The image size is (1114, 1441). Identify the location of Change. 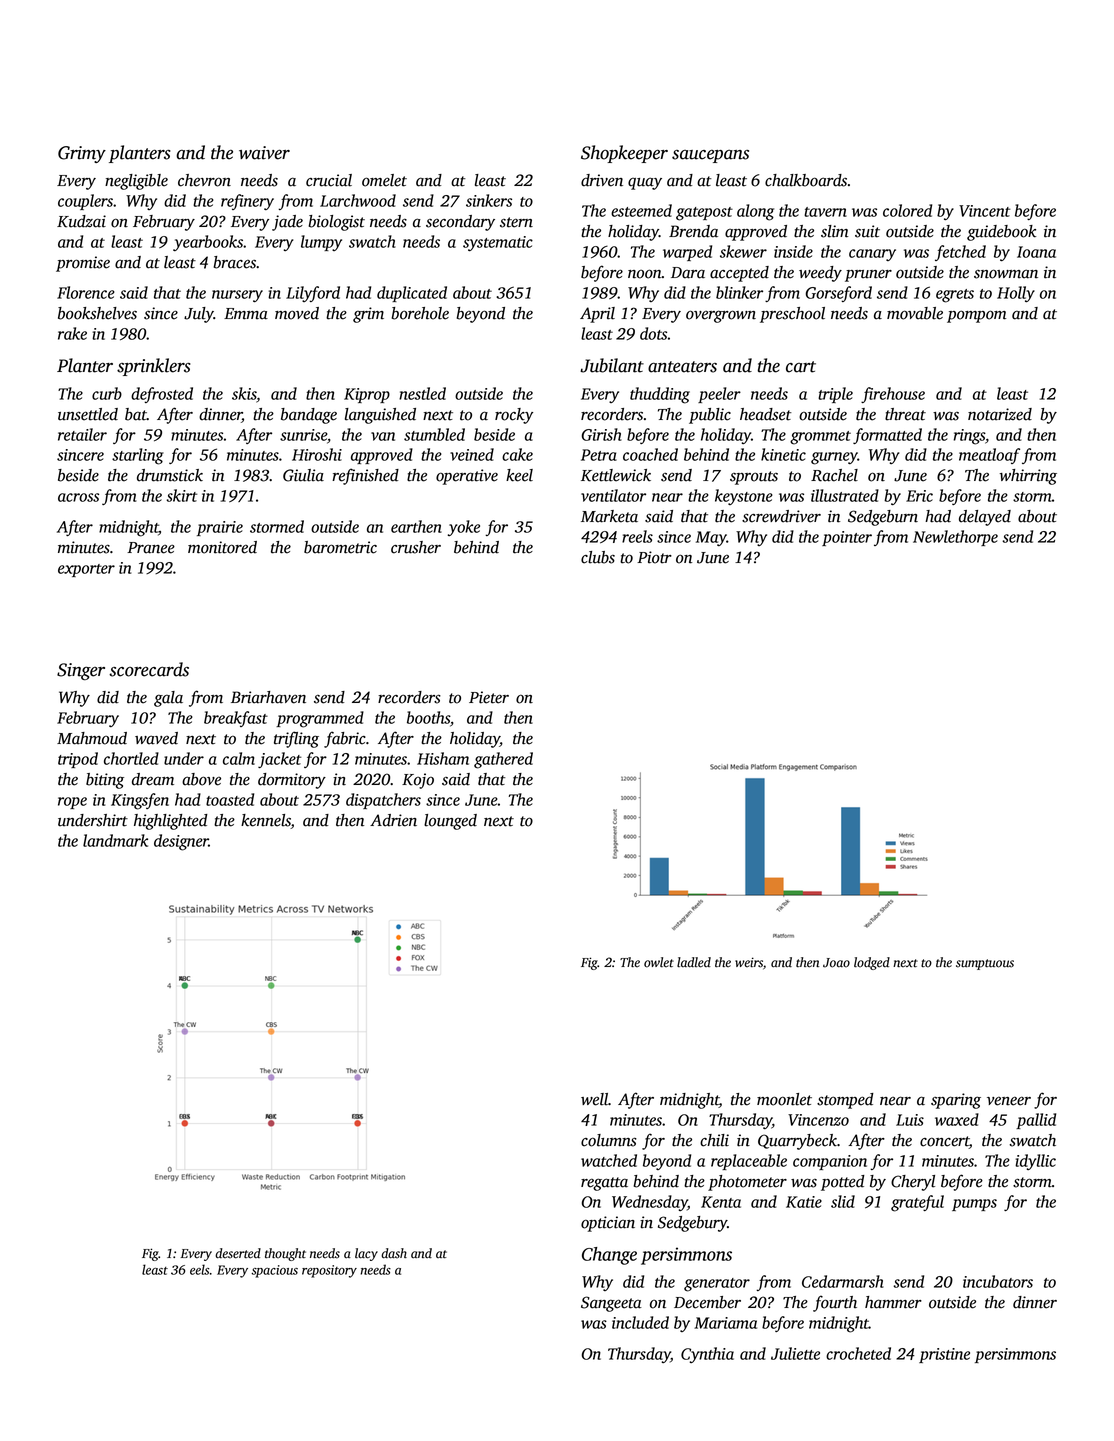
(609, 1256).
